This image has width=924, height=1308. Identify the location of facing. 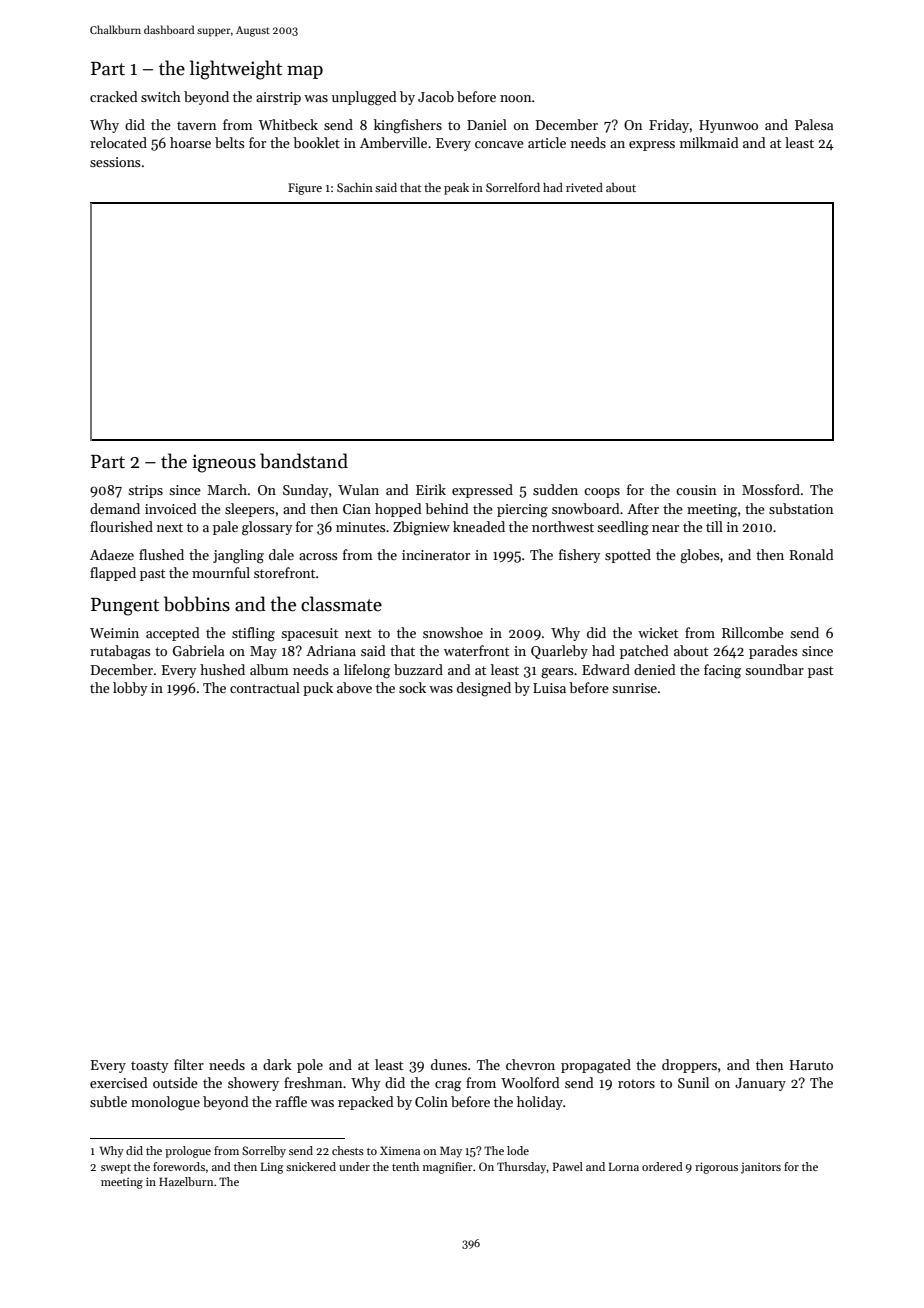
(722, 671).
